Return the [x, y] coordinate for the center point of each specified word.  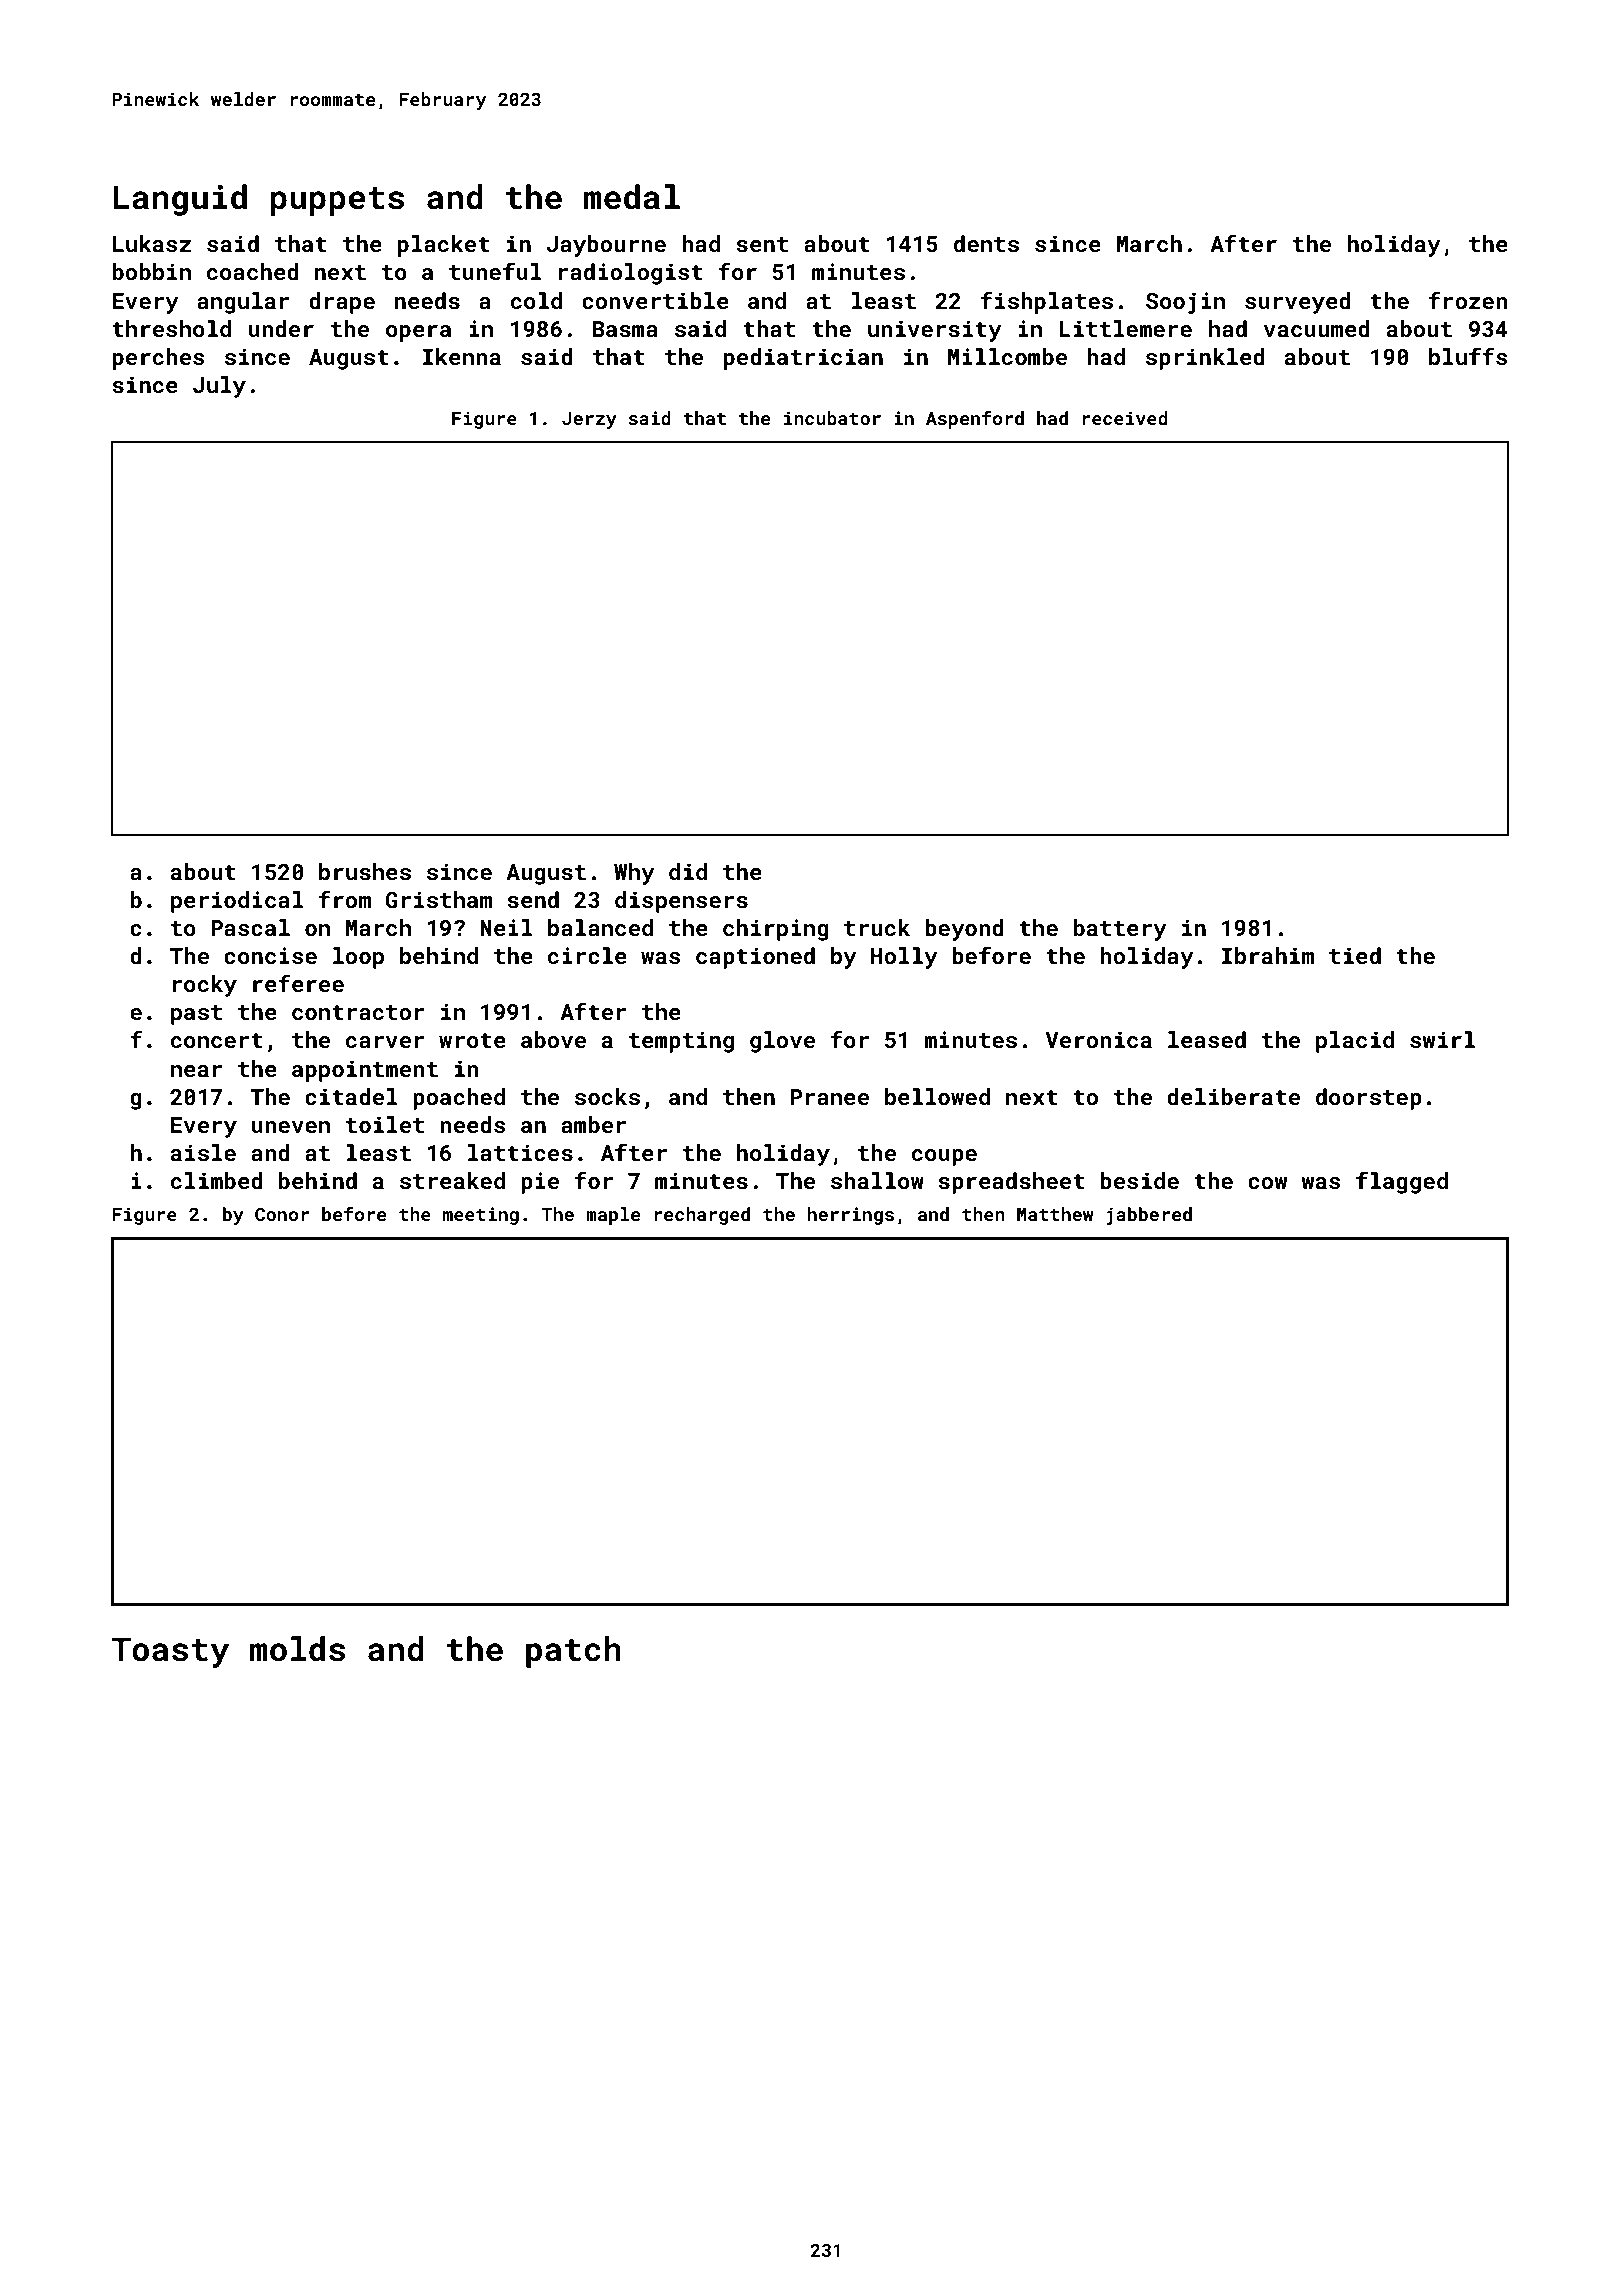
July [219, 387]
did [688, 871]
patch [573, 1652]
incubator [832, 418]
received [1125, 418]
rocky [204, 986]
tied [1355, 955]
